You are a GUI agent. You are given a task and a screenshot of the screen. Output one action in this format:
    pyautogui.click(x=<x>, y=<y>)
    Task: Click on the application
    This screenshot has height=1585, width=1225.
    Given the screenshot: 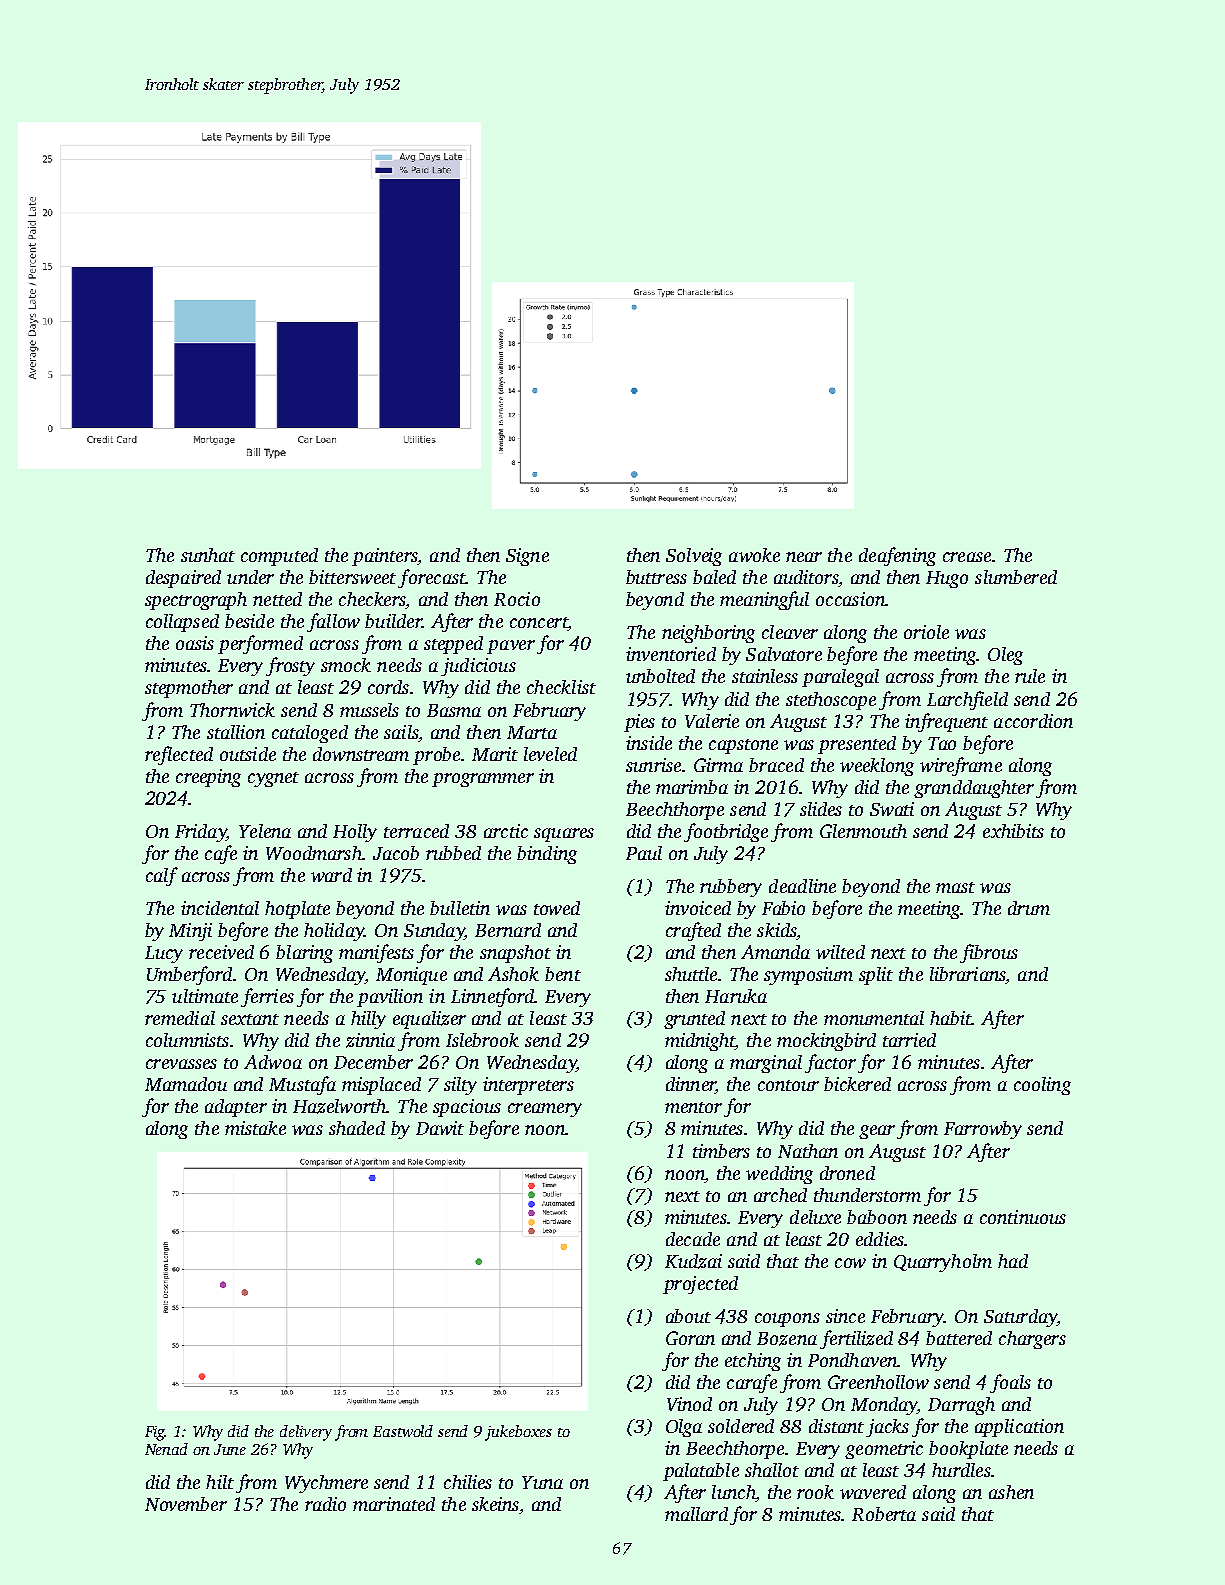 What is the action you would take?
    pyautogui.click(x=1019, y=1428)
